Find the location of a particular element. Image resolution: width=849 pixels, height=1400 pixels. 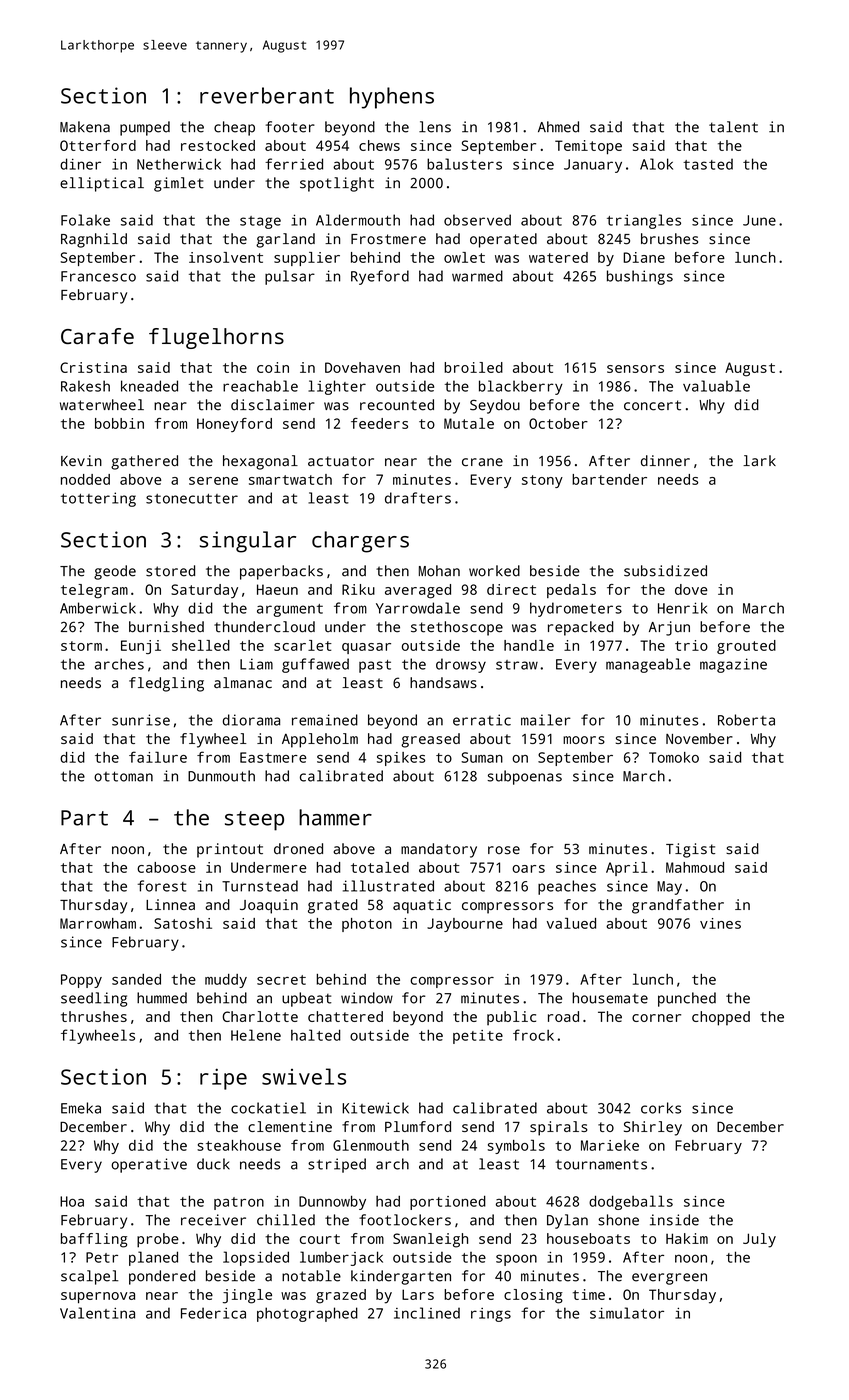

grouted is located at coordinates (746, 647).
